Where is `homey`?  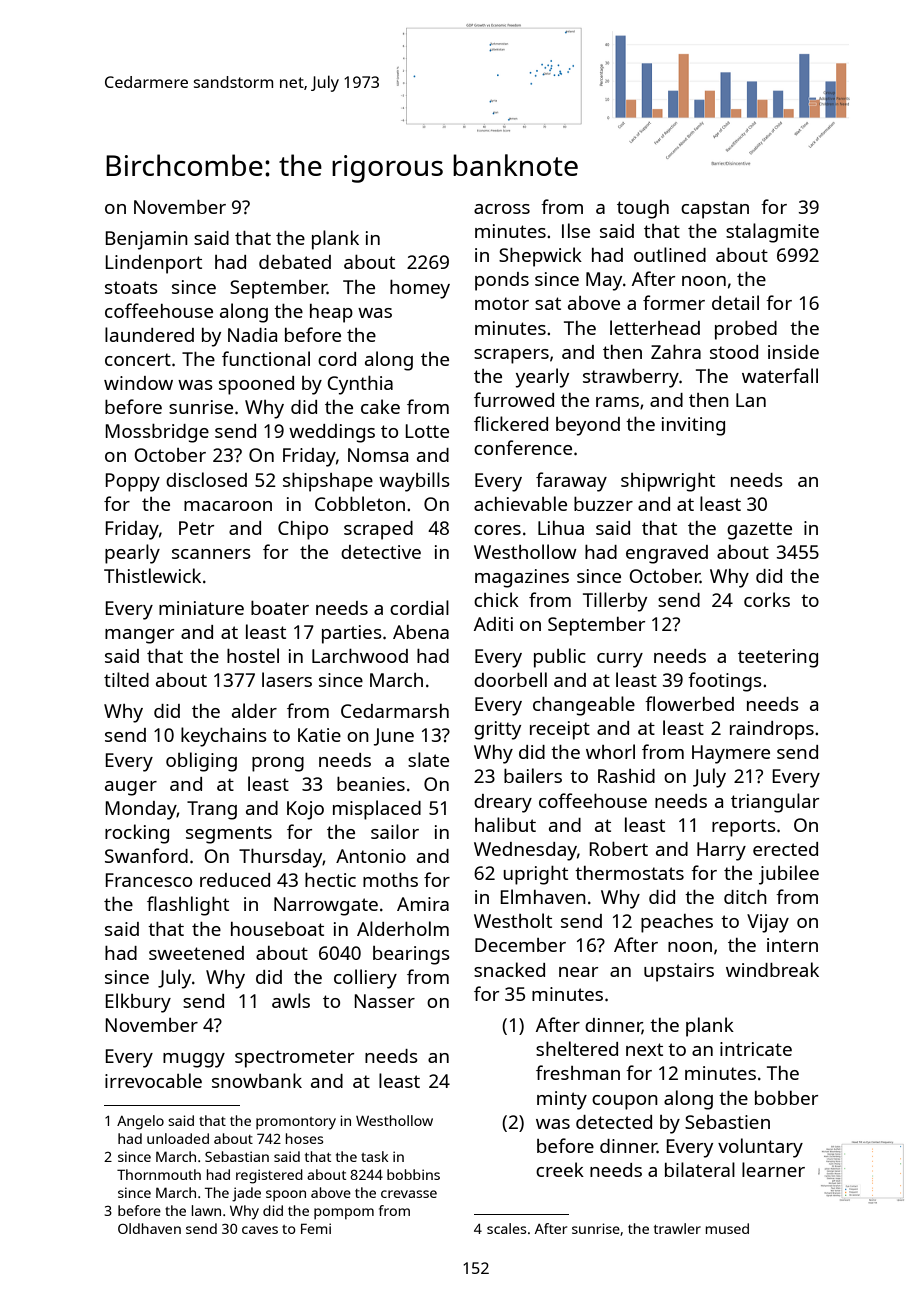 homey is located at coordinates (420, 289).
